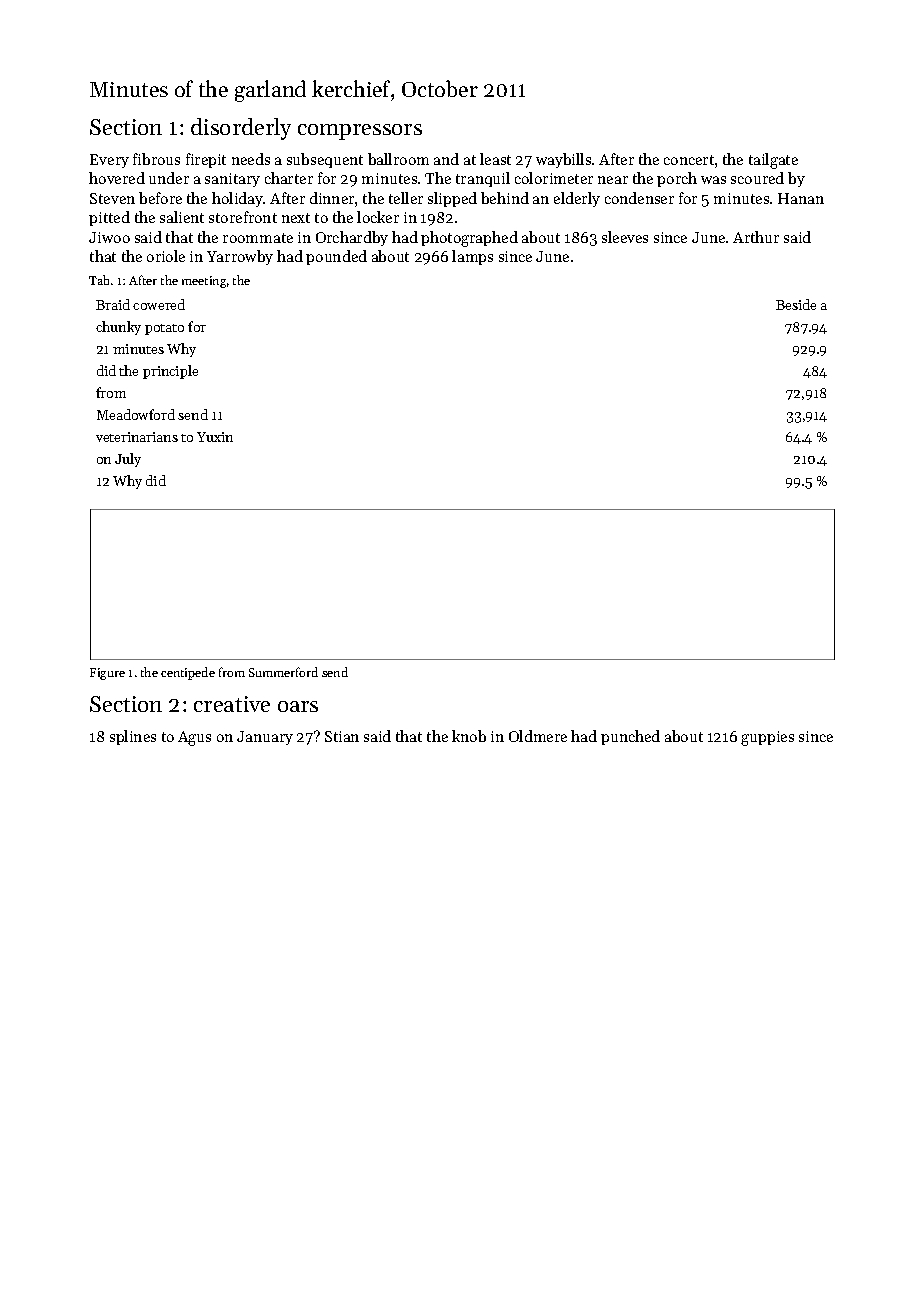 The height and width of the image is (1308, 924). Describe the element at coordinates (767, 738) in the image. I see `guppies` at that location.
